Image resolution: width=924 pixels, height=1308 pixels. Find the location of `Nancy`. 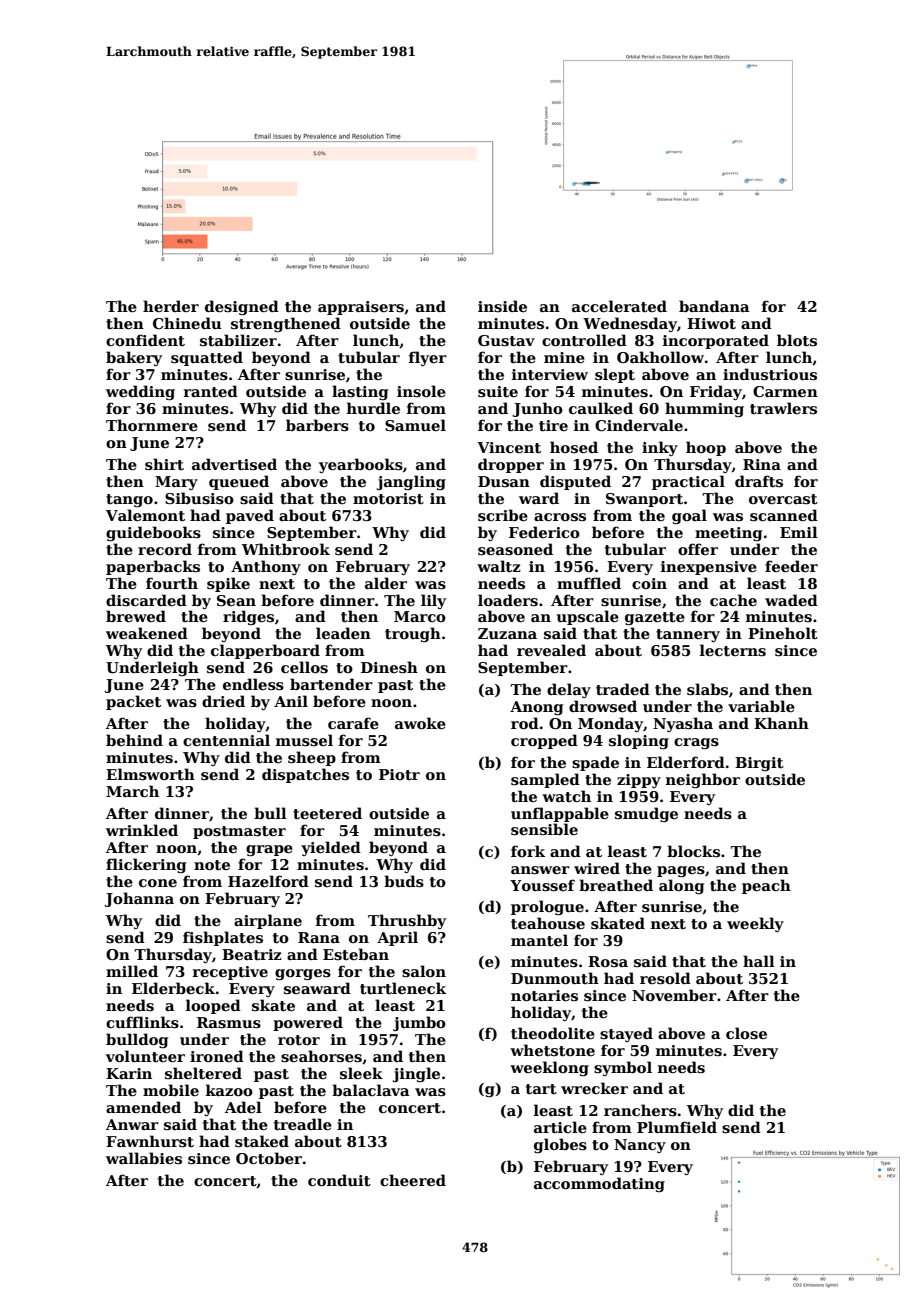

Nancy is located at coordinates (640, 1146).
